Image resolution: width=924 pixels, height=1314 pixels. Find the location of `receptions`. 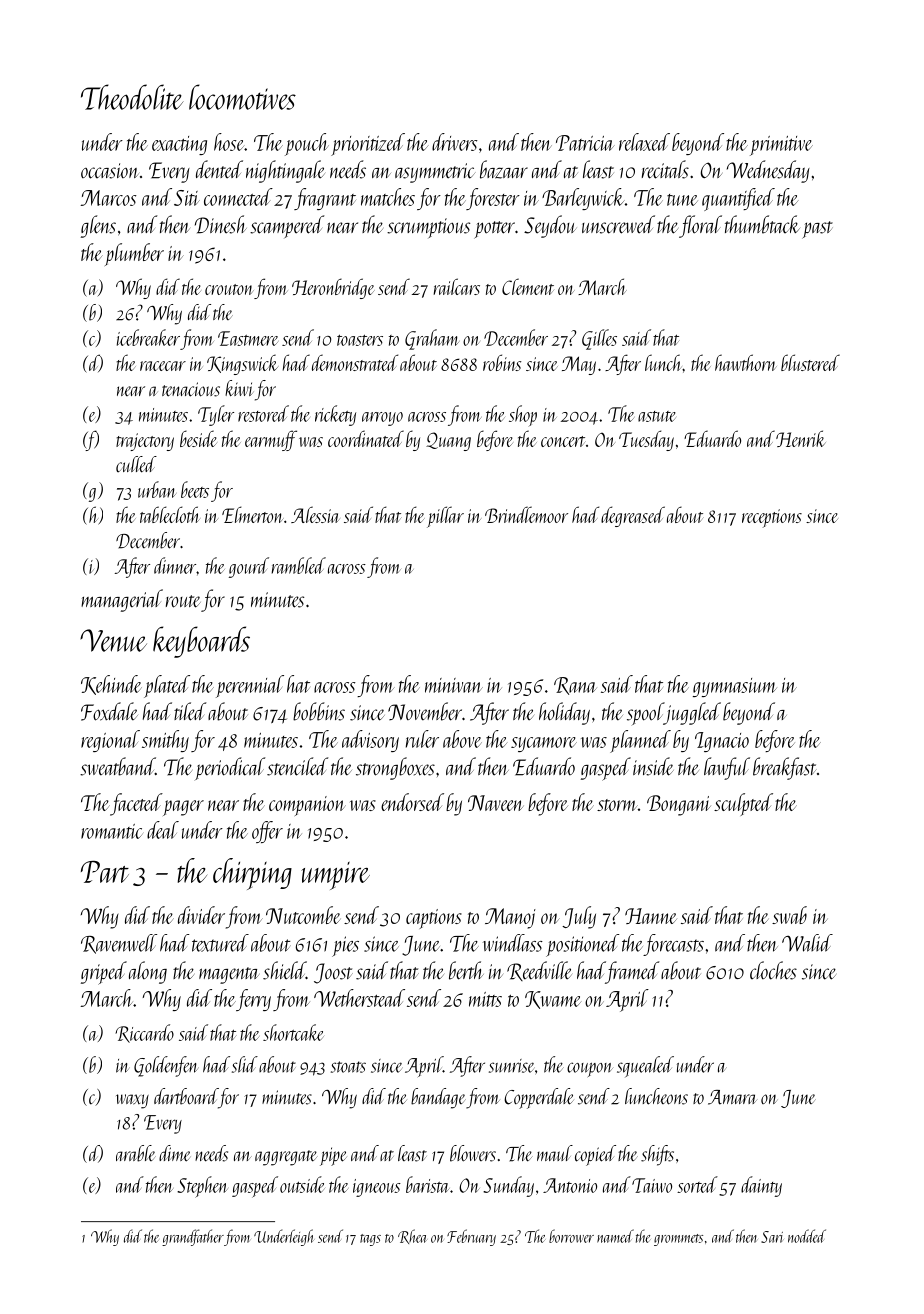

receptions is located at coordinates (772, 518).
